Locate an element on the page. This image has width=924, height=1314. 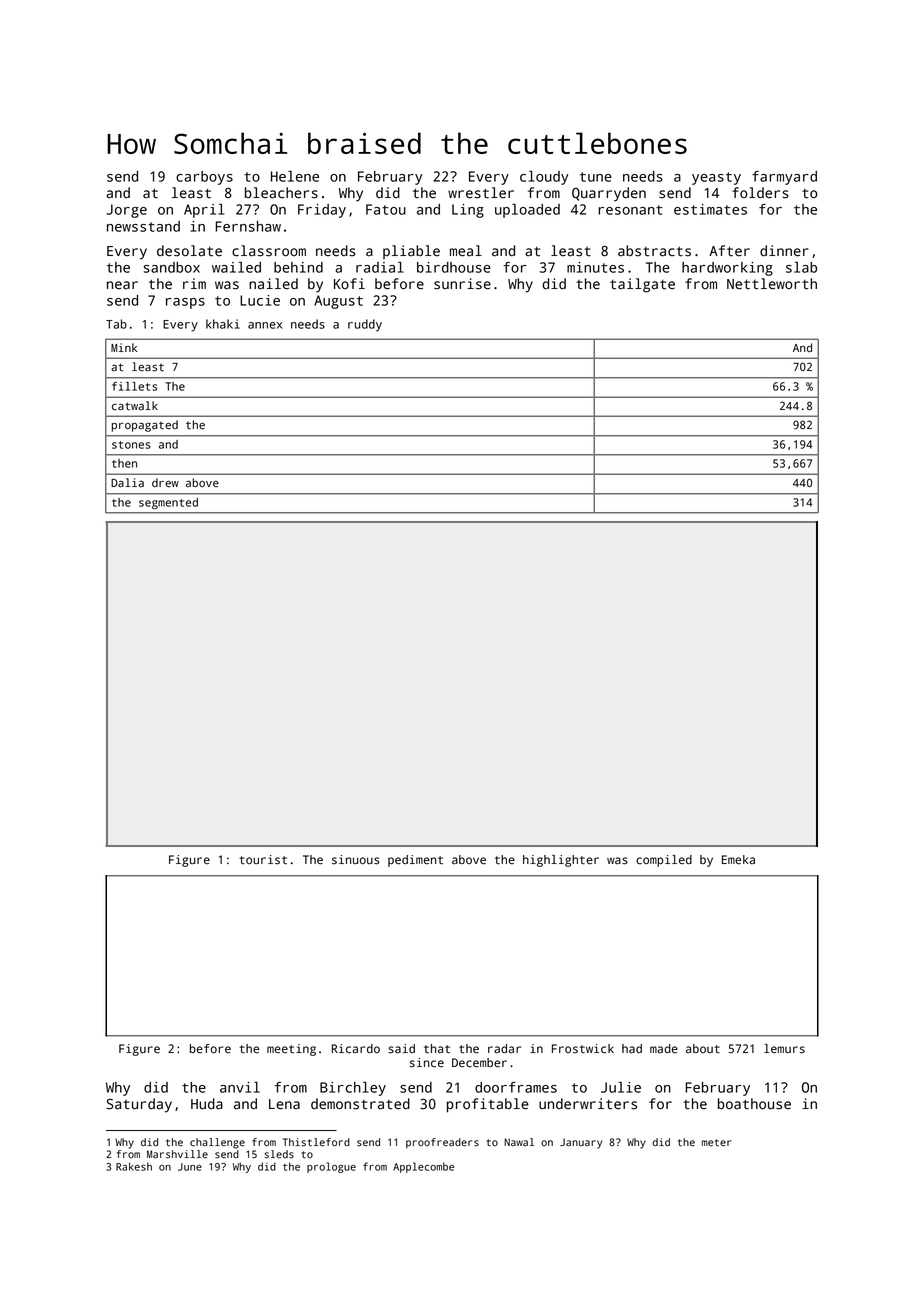
Lena is located at coordinates (284, 1104).
